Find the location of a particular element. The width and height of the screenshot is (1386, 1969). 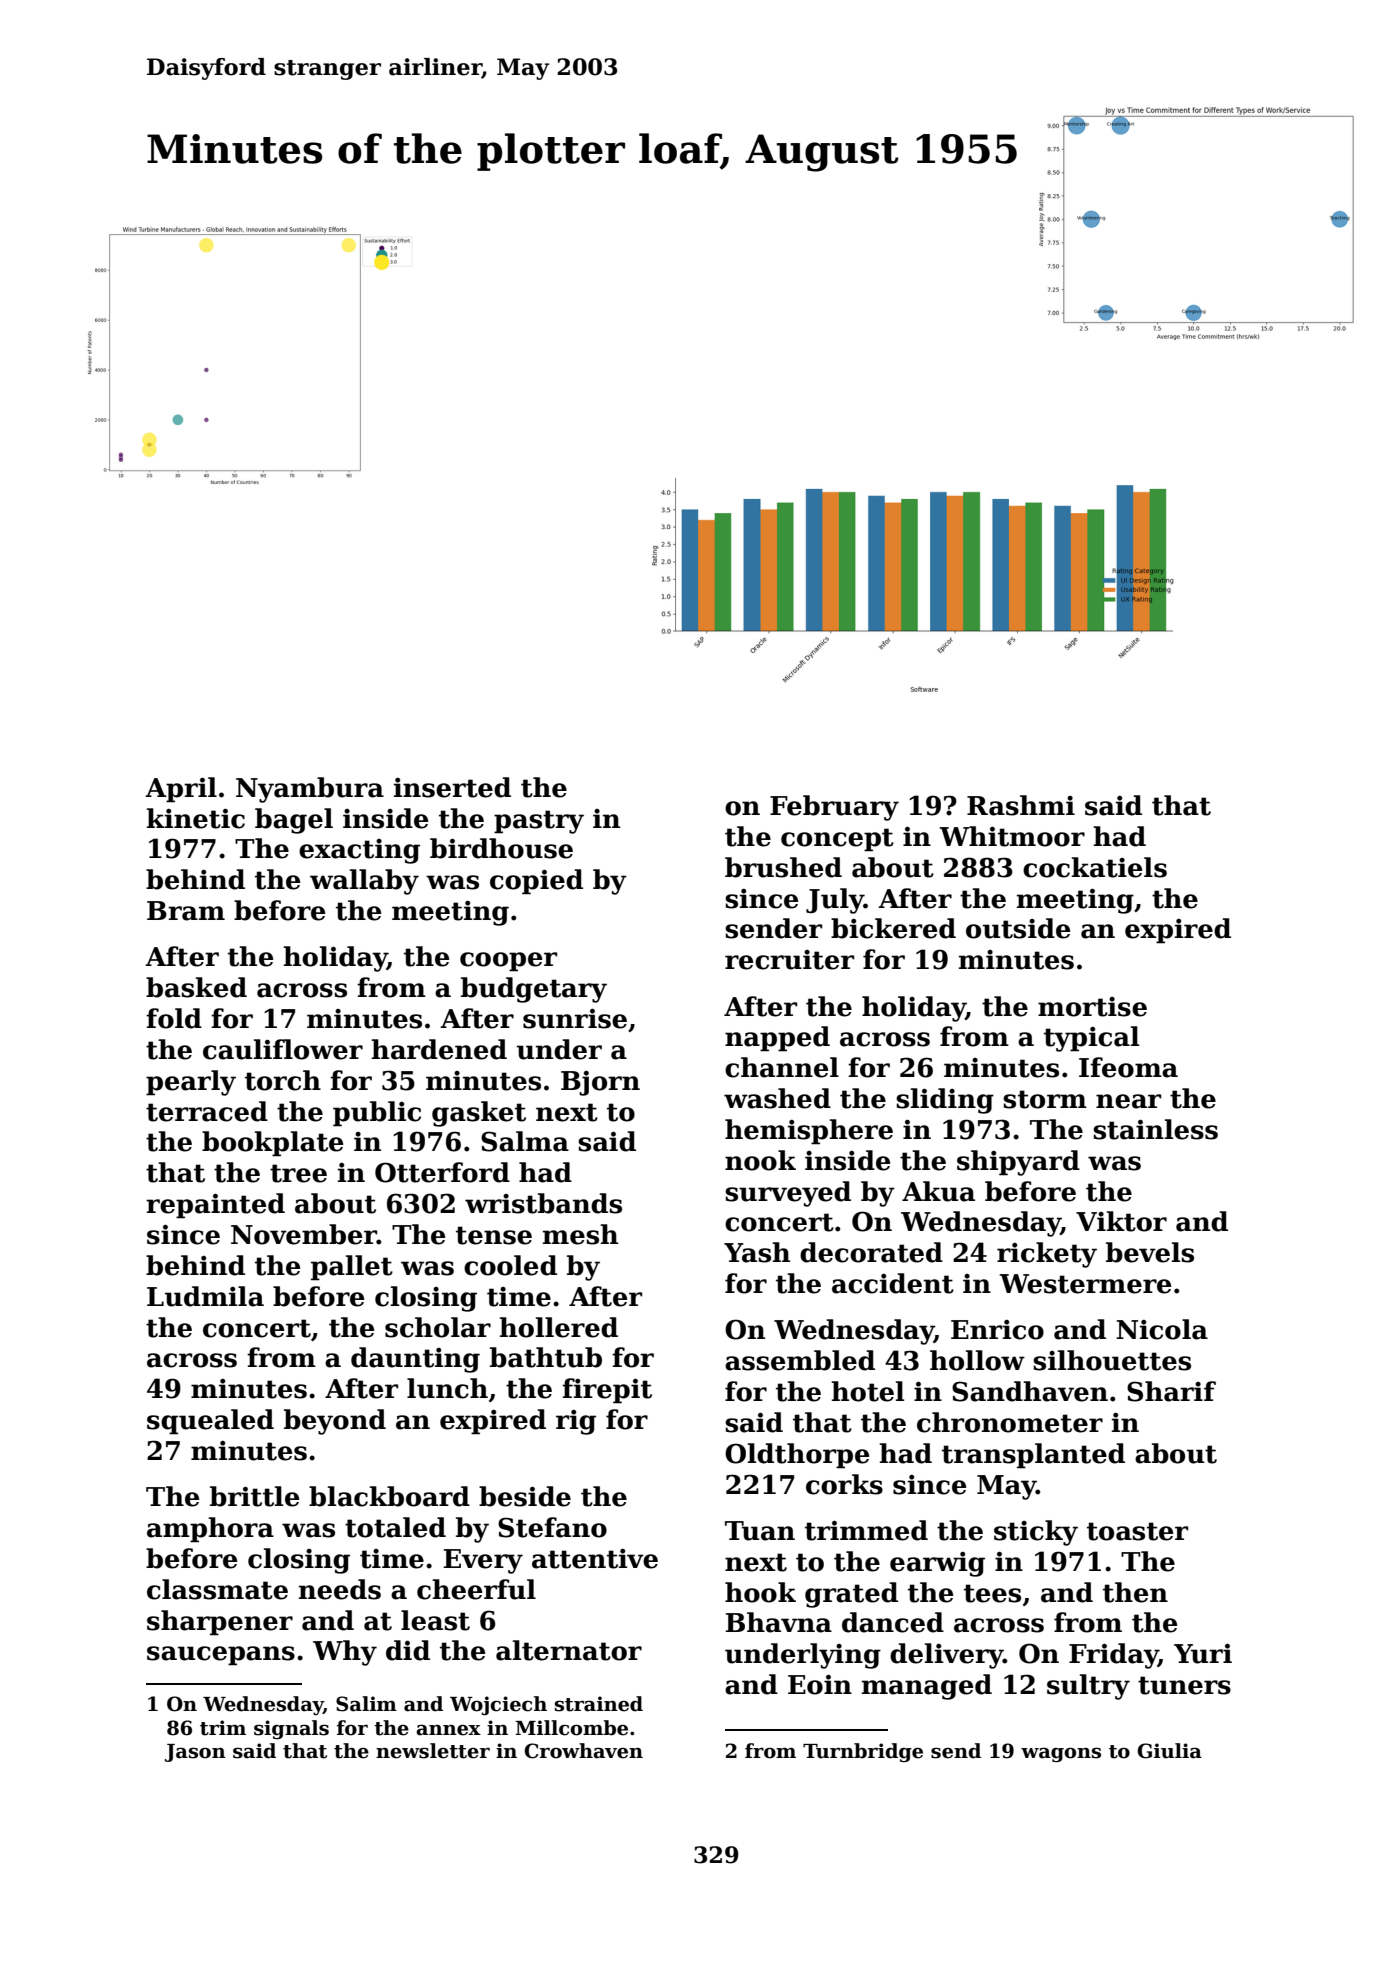

brittle is located at coordinates (254, 1496).
